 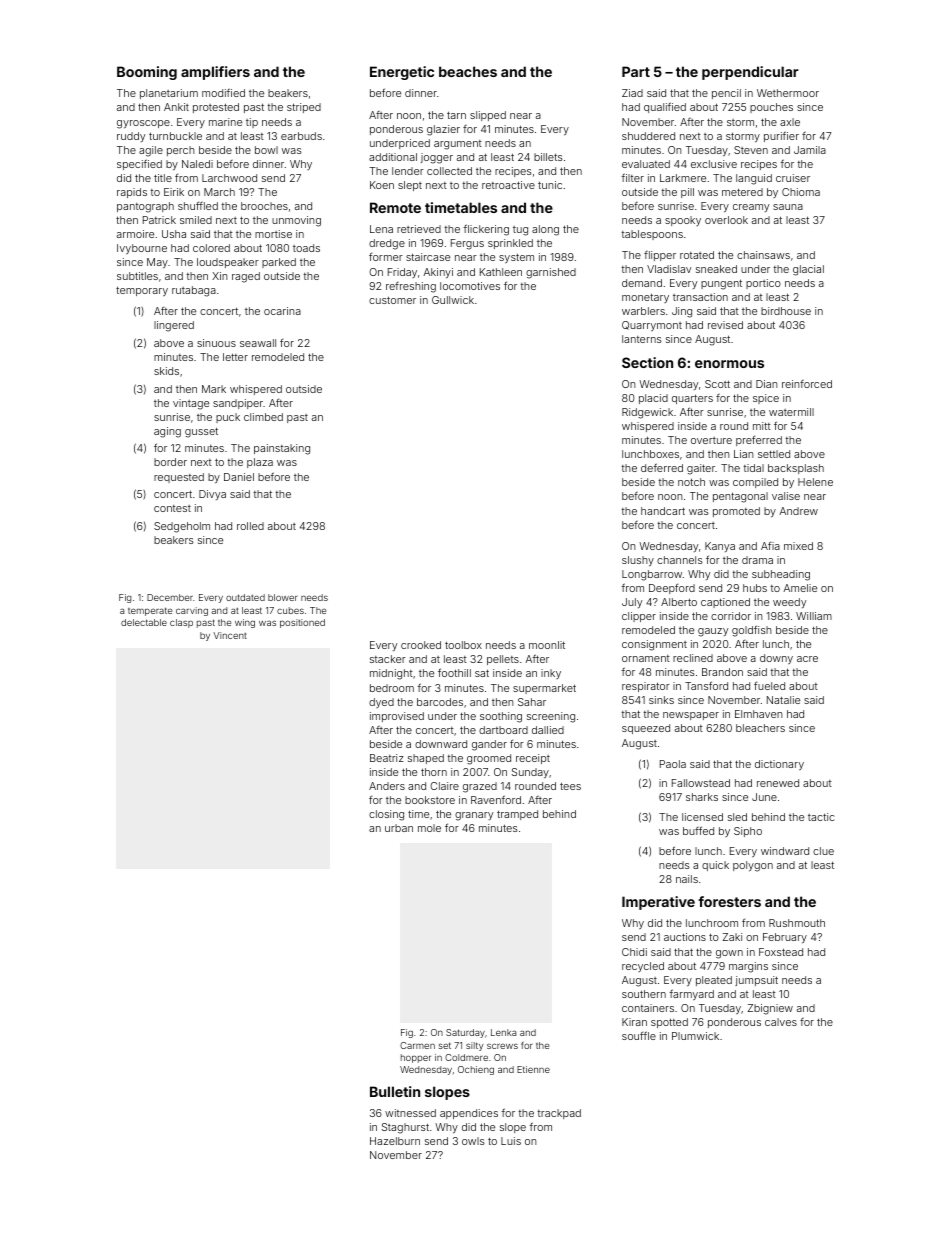 What do you see at coordinates (781, 1022) in the screenshot?
I see `calves` at bounding box center [781, 1022].
